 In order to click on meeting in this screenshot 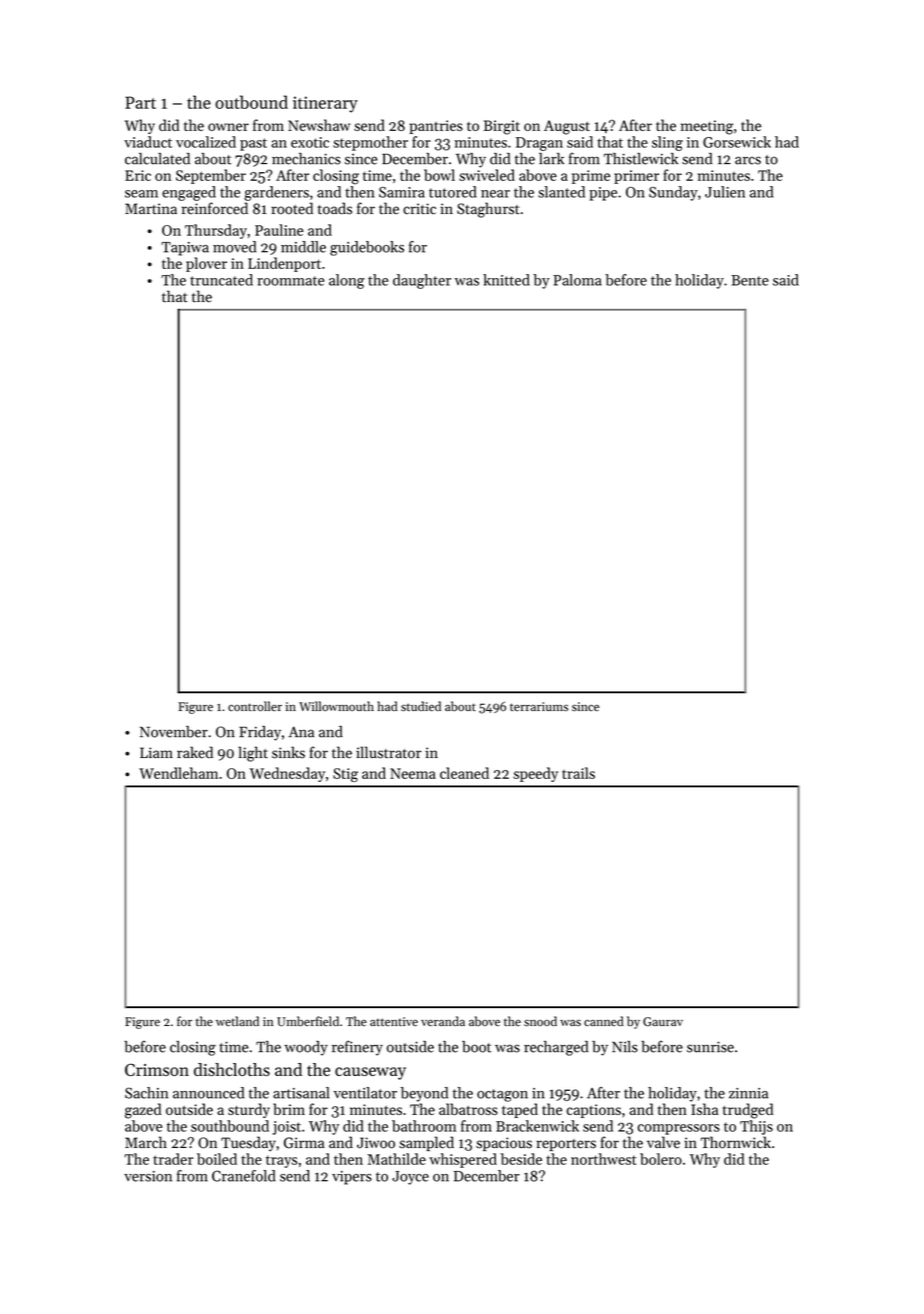, I will do `click(707, 127)`.
